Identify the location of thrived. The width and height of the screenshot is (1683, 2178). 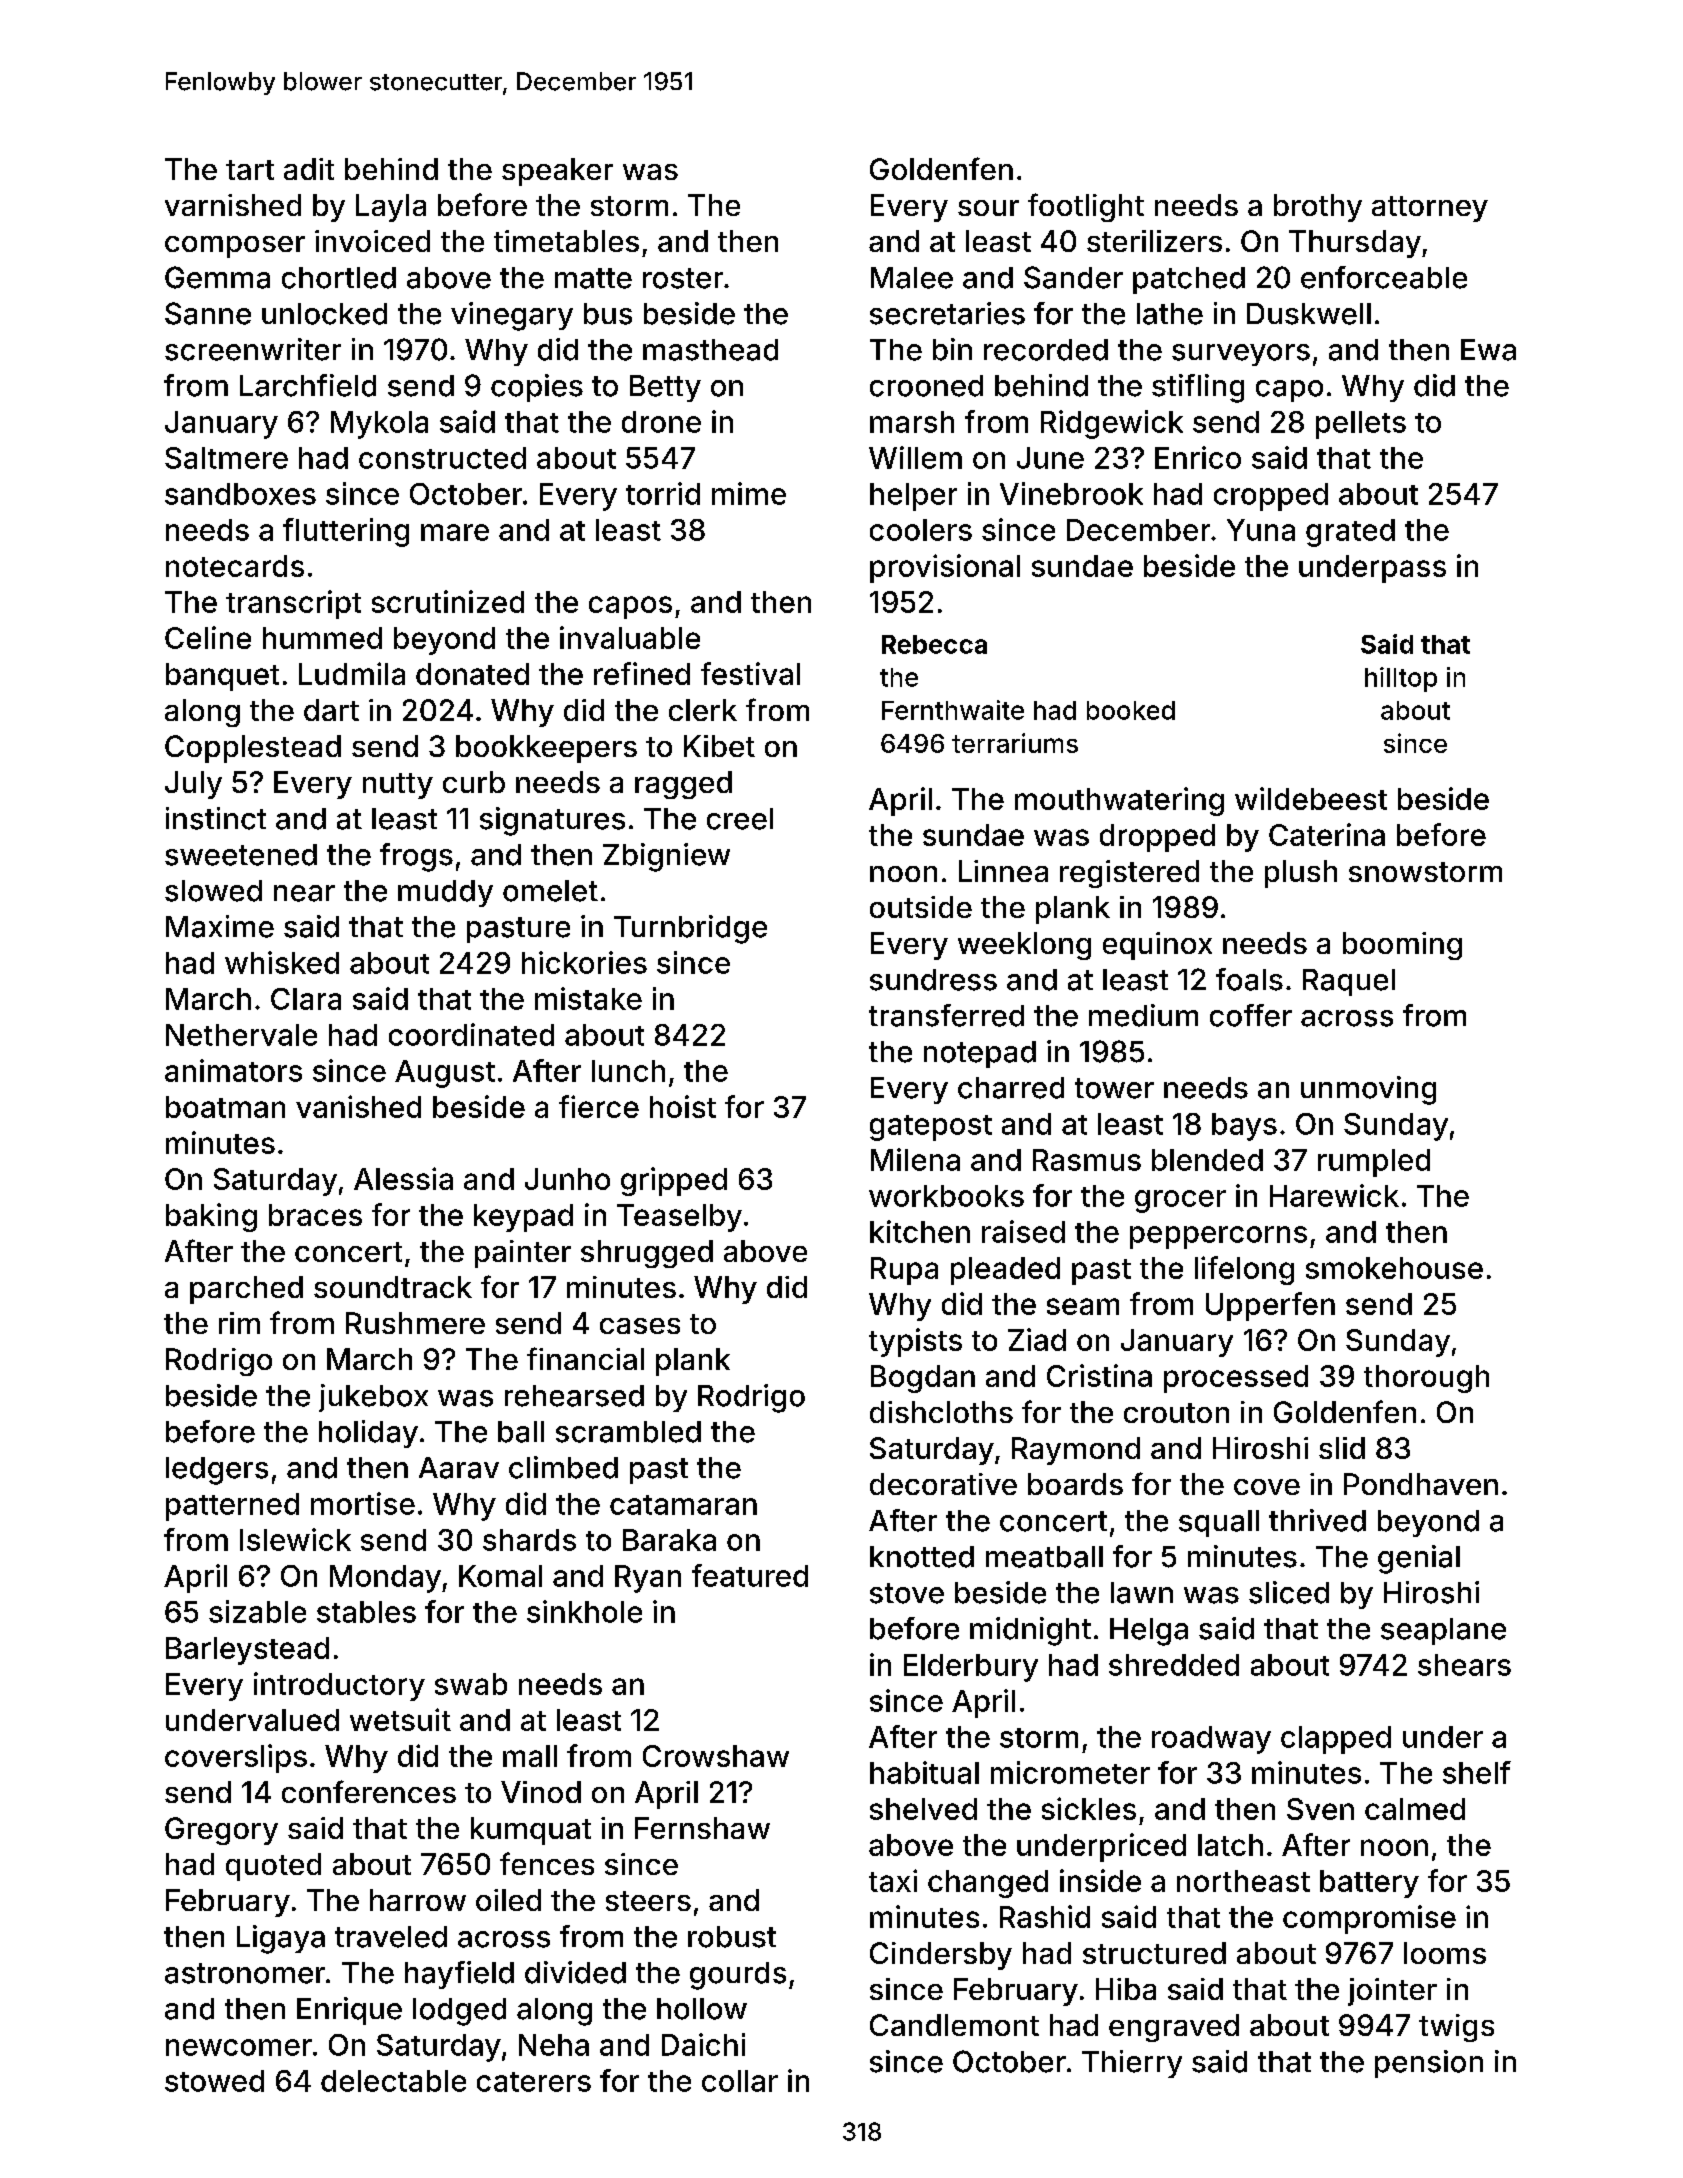
(1317, 1520).
